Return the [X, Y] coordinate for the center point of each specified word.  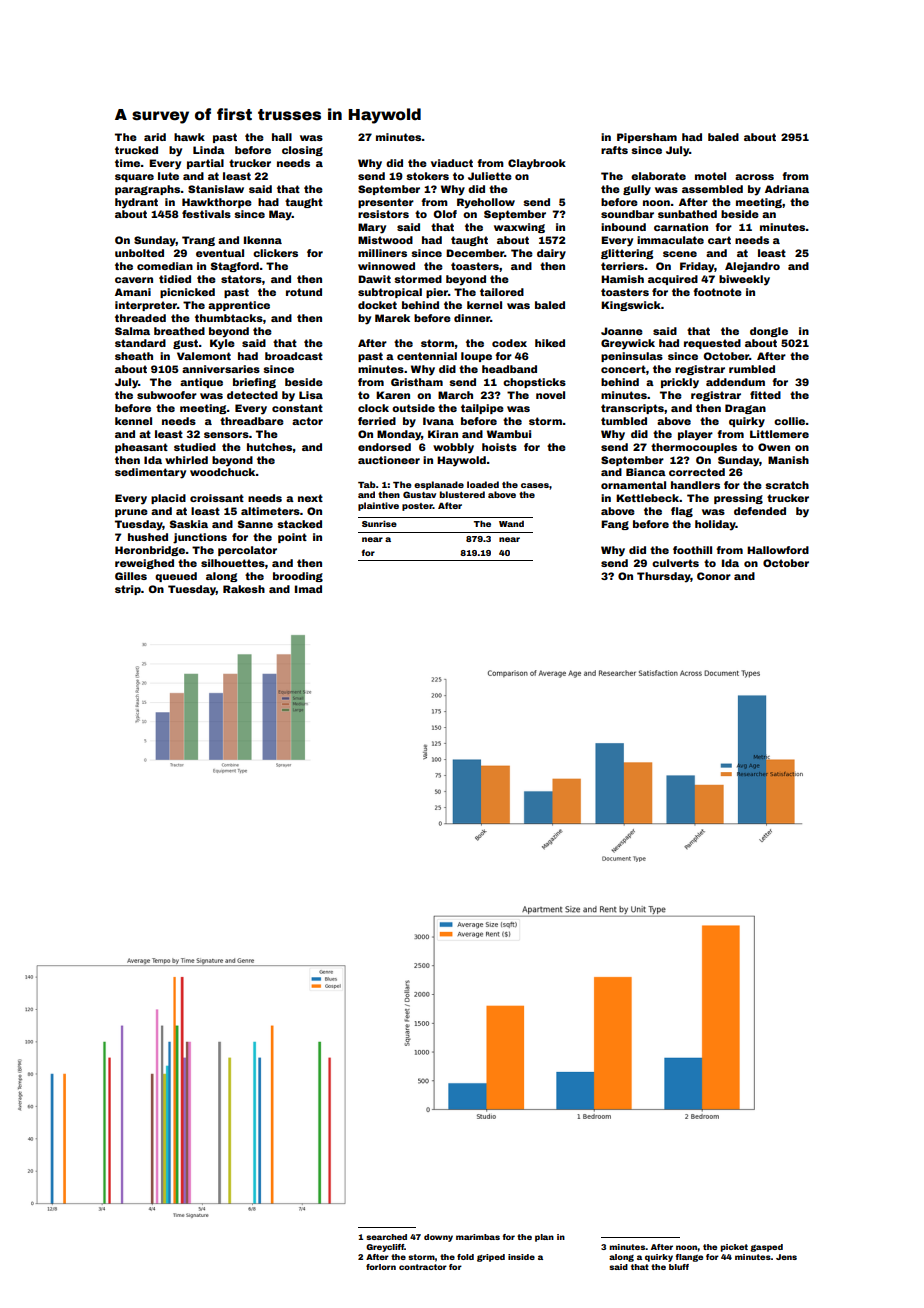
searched [386, 1237]
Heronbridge [150, 551]
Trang [198, 241]
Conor [714, 576]
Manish [788, 460]
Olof [445, 214]
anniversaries [221, 369]
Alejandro [752, 267]
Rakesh [244, 589]
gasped [766, 1248]
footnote [717, 292]
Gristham [417, 382]
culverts [675, 563]
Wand [511, 524]
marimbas [478, 1237]
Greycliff [385, 1248]
